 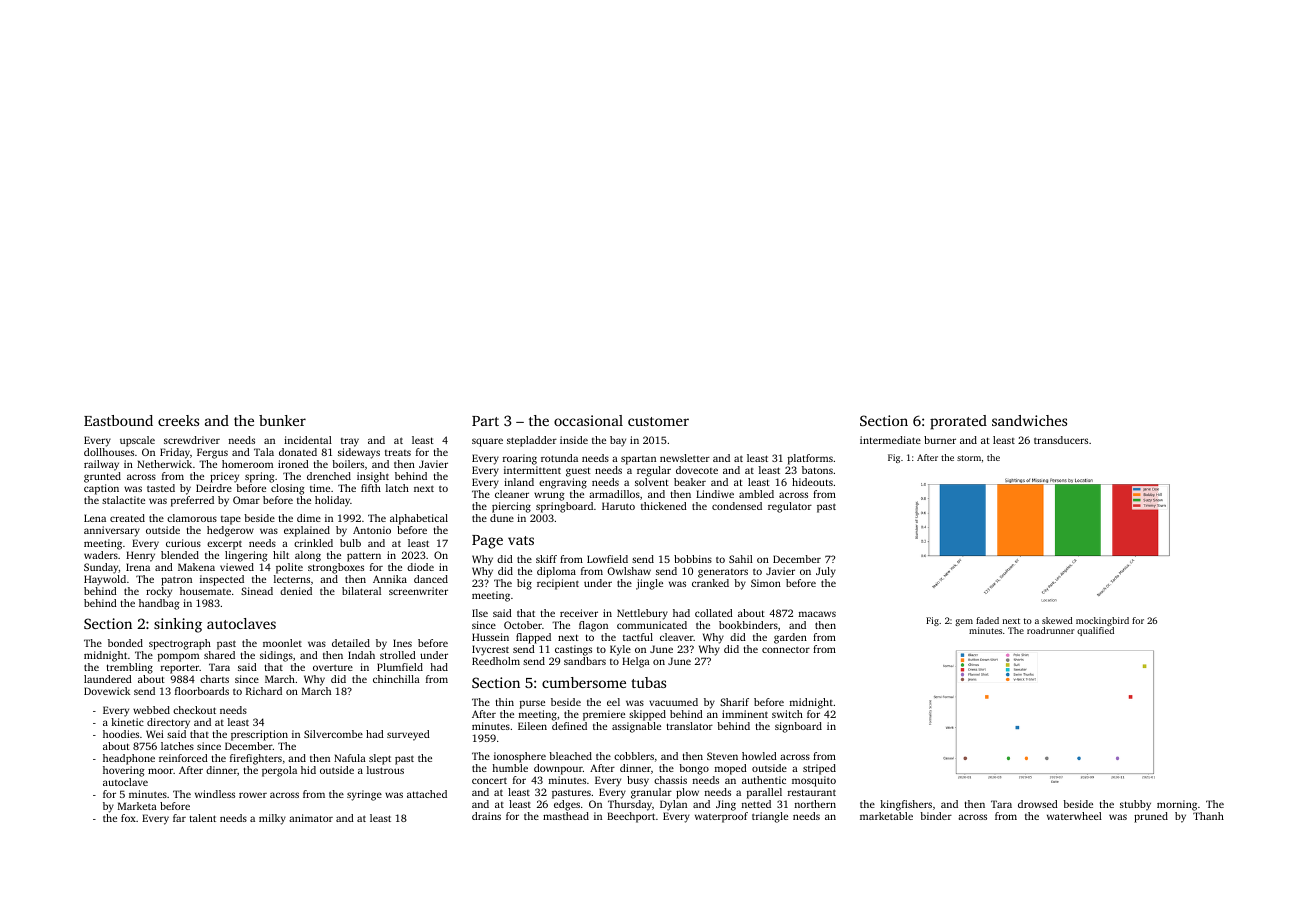 What do you see at coordinates (987, 620) in the image?
I see `faded` at bounding box center [987, 620].
